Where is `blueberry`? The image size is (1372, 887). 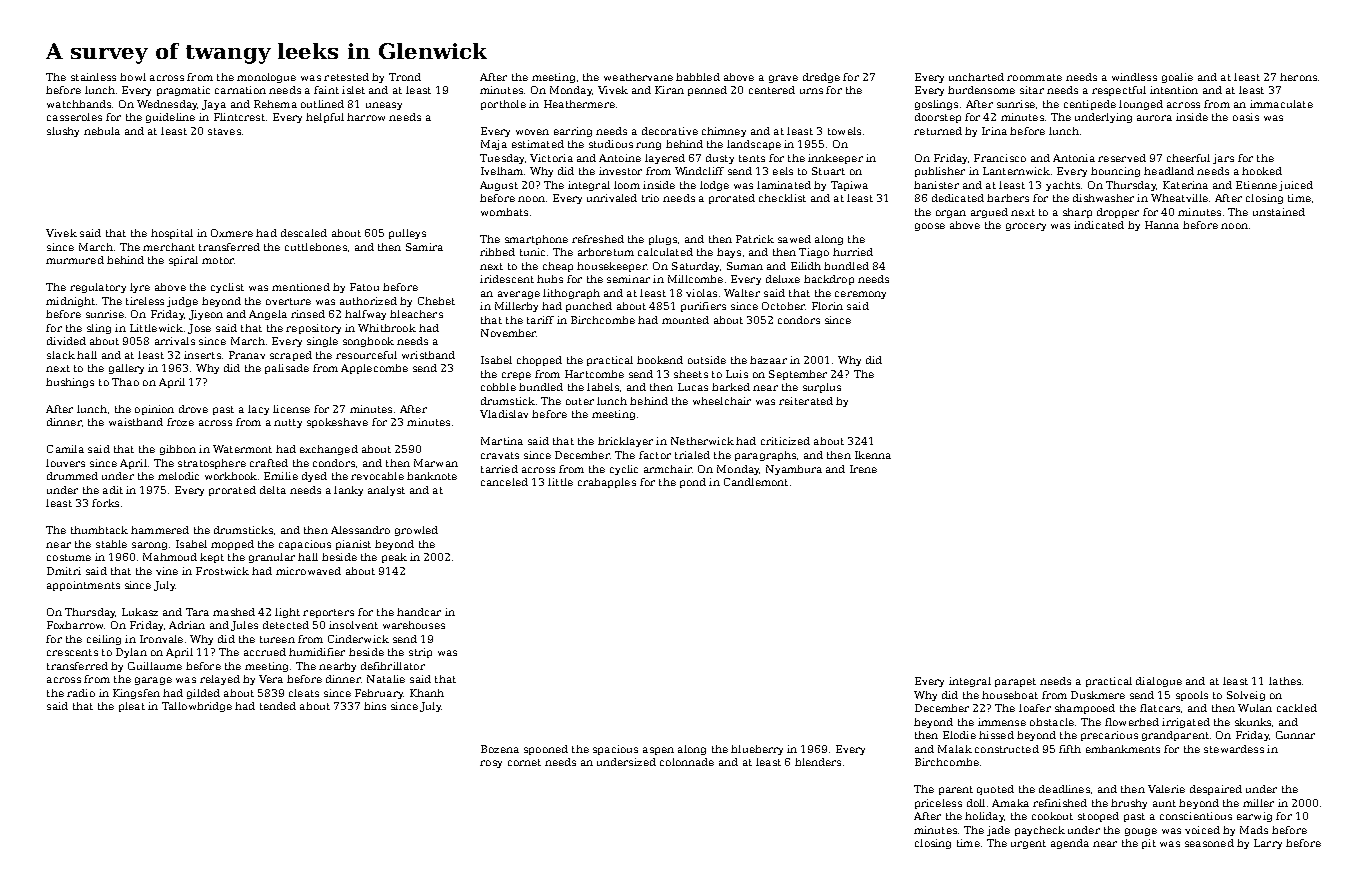
blueberry is located at coordinates (757, 750).
